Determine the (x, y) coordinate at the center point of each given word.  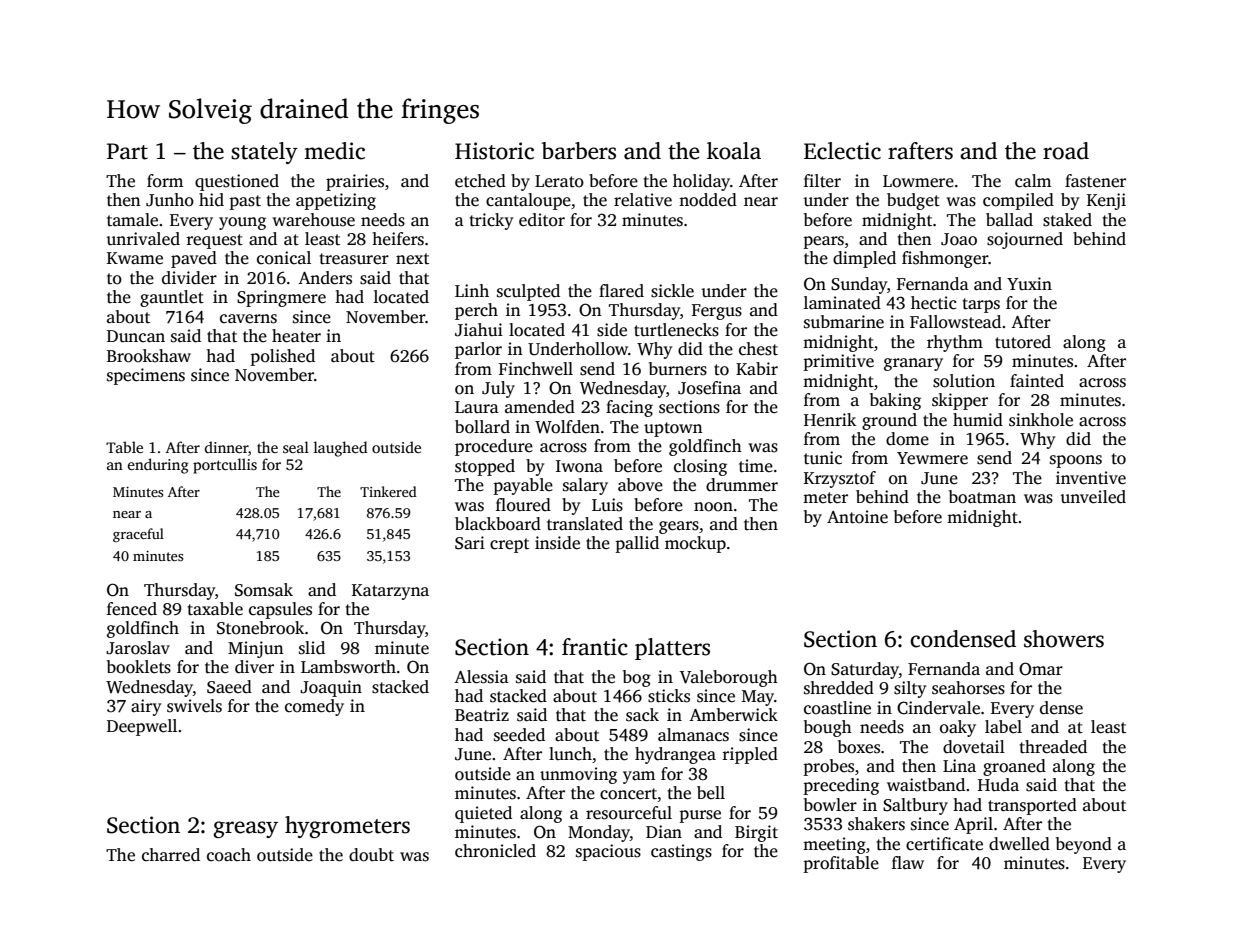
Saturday (865, 670)
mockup (695, 544)
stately (264, 153)
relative (643, 200)
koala (734, 151)
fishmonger (945, 259)
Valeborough (729, 678)
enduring (158, 466)
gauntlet (172, 298)
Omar (1041, 669)
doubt (371, 855)
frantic (595, 647)
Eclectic (842, 151)
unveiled (1093, 497)
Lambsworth (348, 667)
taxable (215, 609)
